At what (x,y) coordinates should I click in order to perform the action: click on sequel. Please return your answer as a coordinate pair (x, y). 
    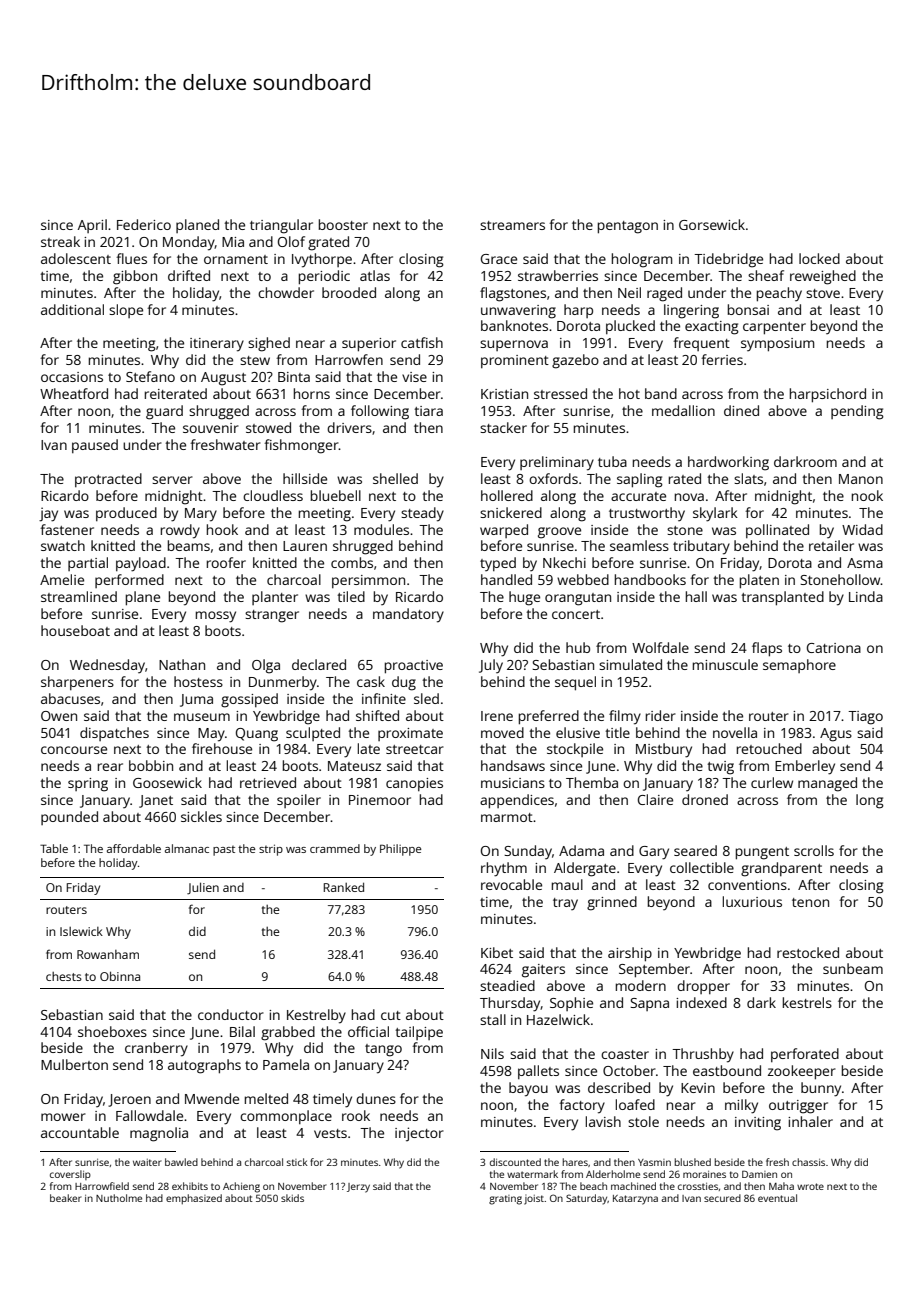
    Looking at the image, I should click on (575, 683).
